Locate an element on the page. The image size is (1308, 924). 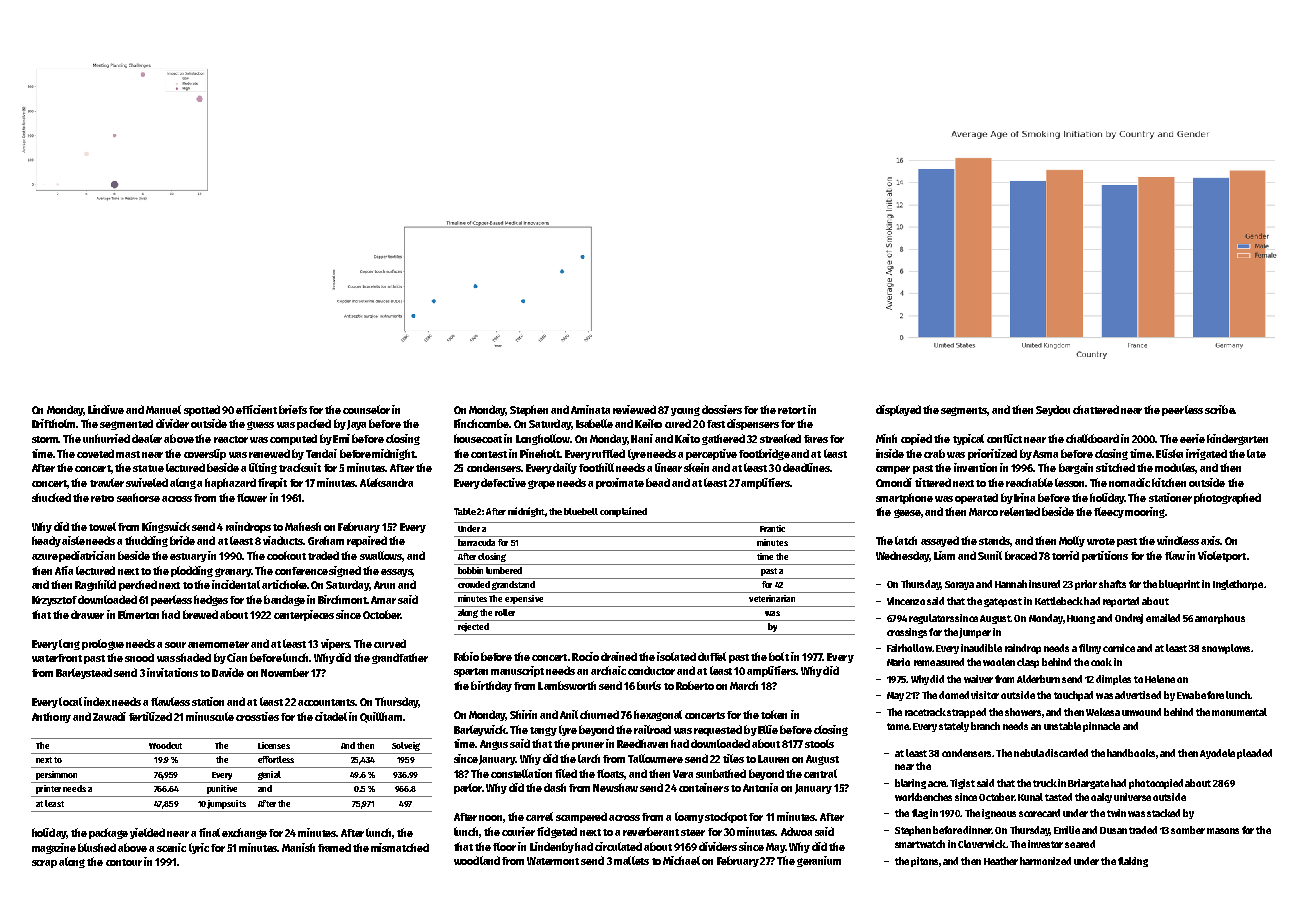
dossiers is located at coordinates (722, 409).
